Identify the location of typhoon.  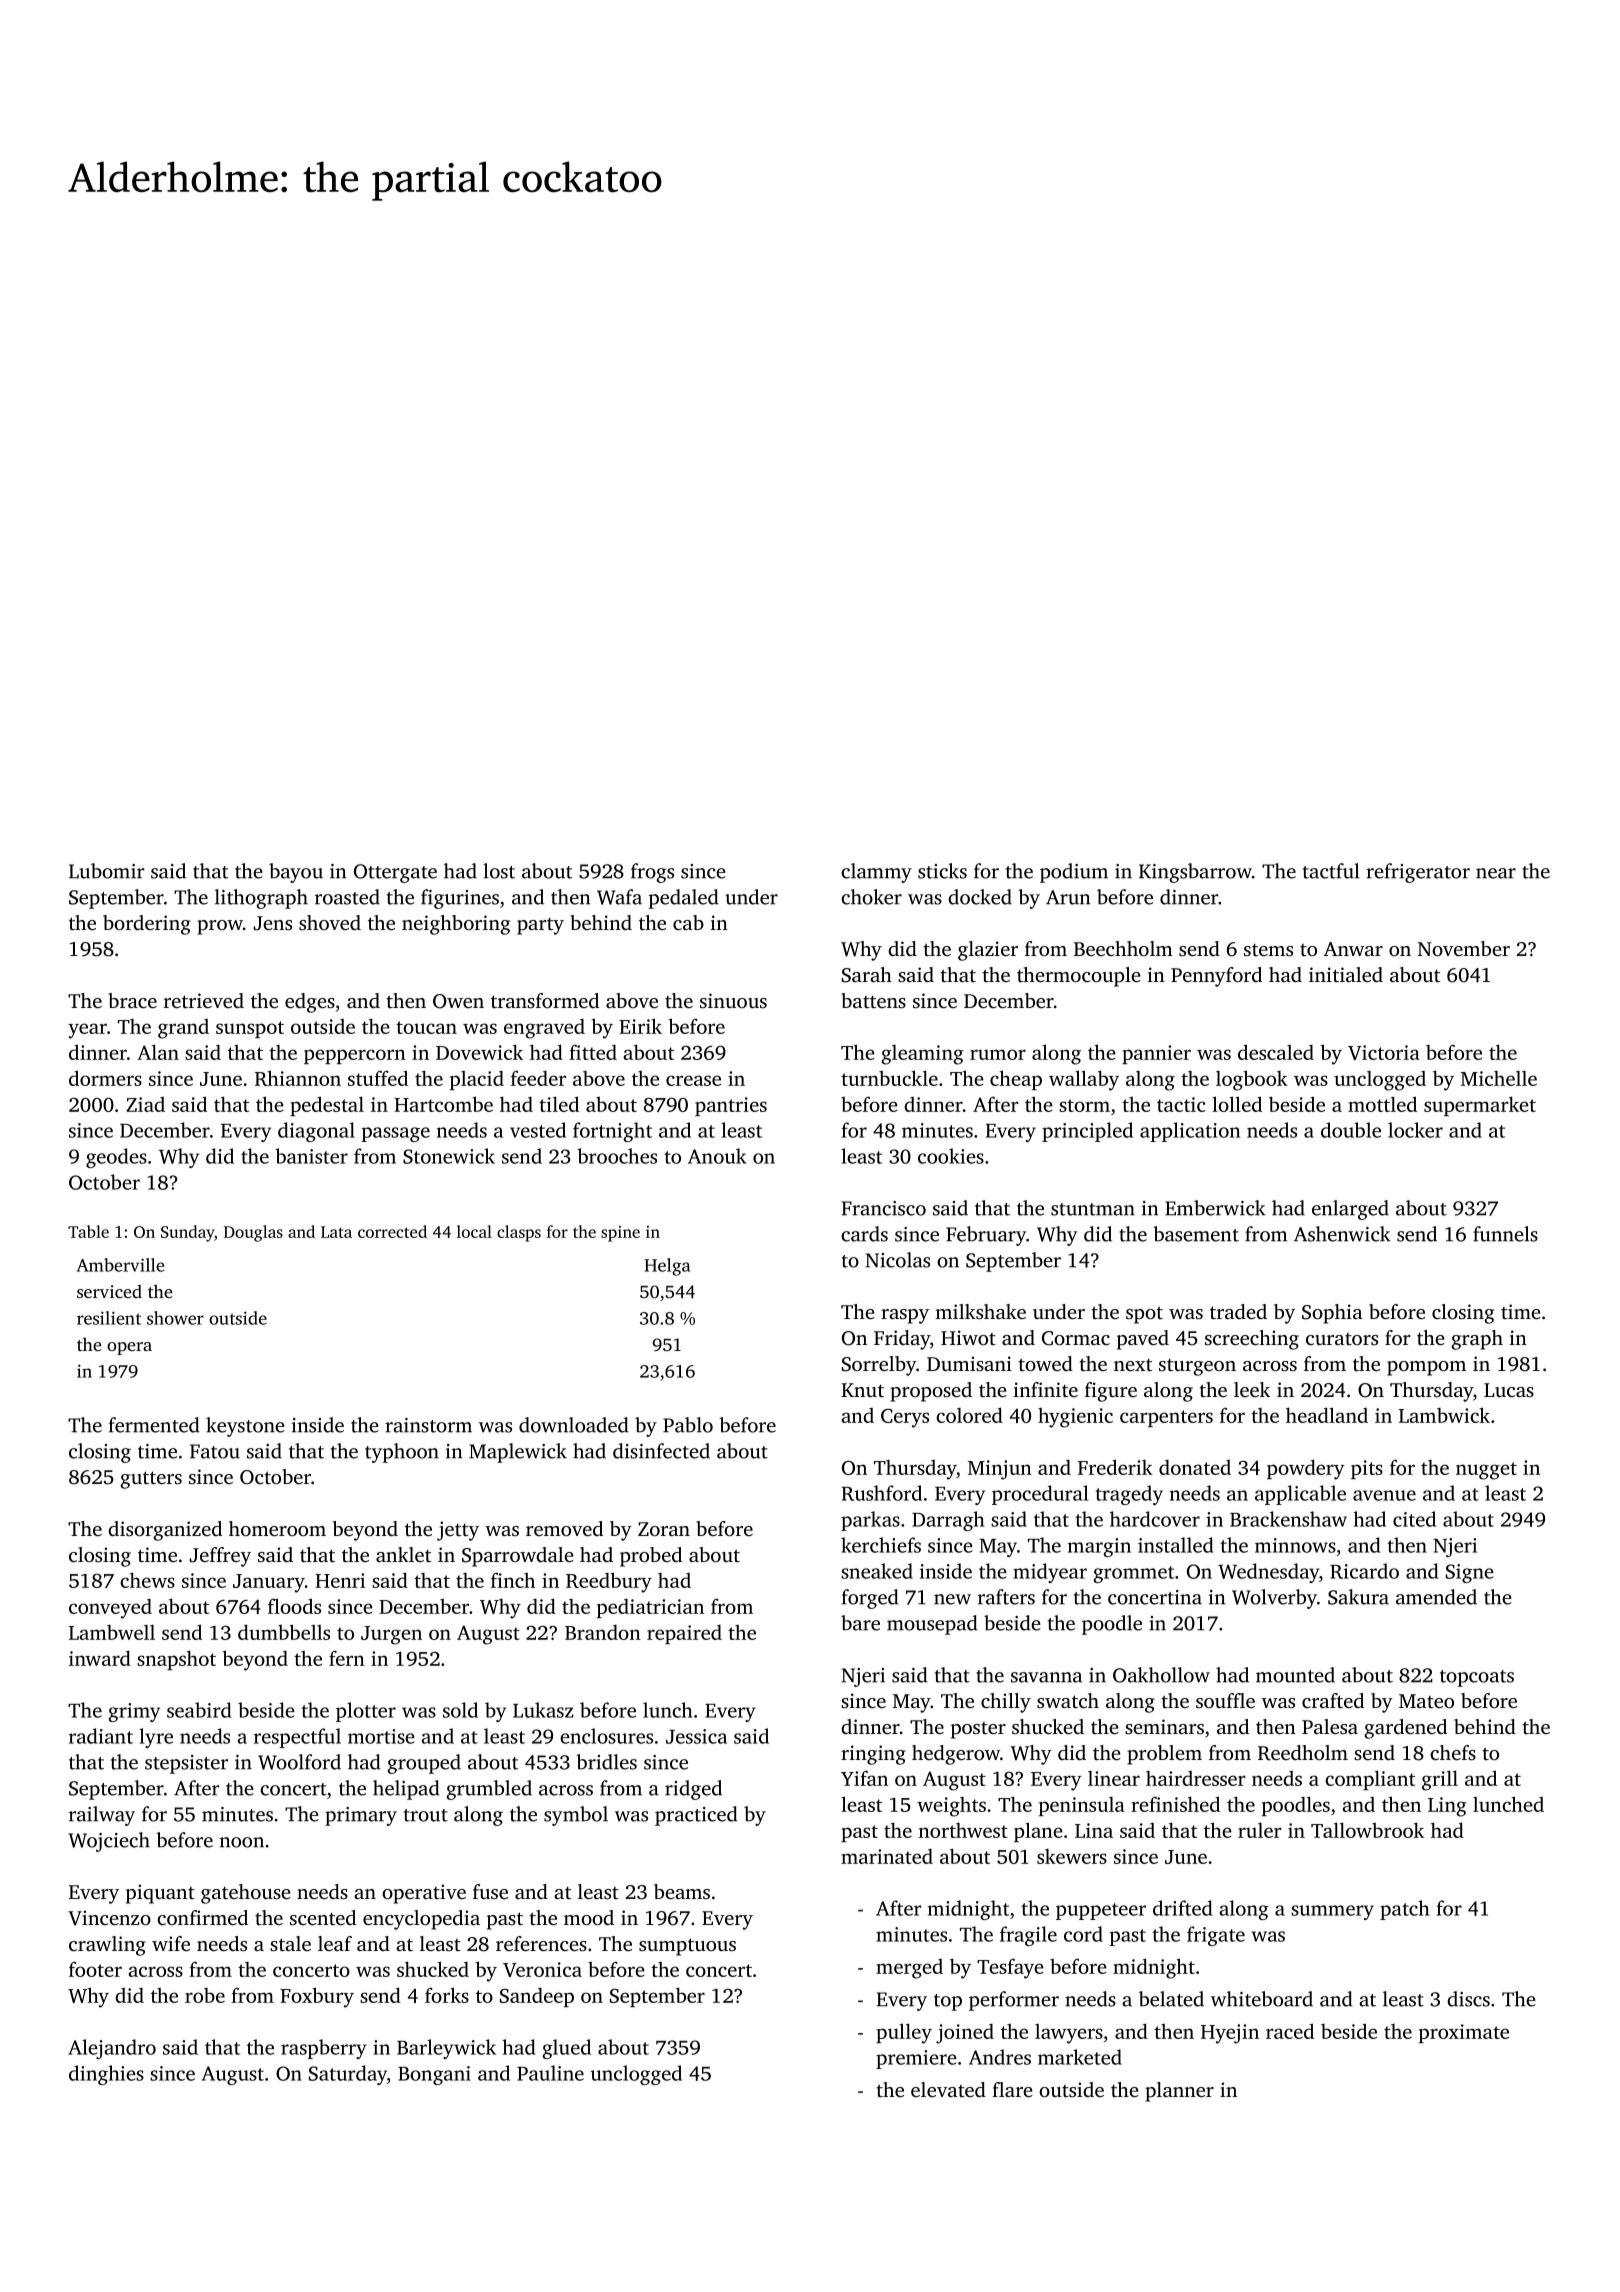
(402, 1453).
